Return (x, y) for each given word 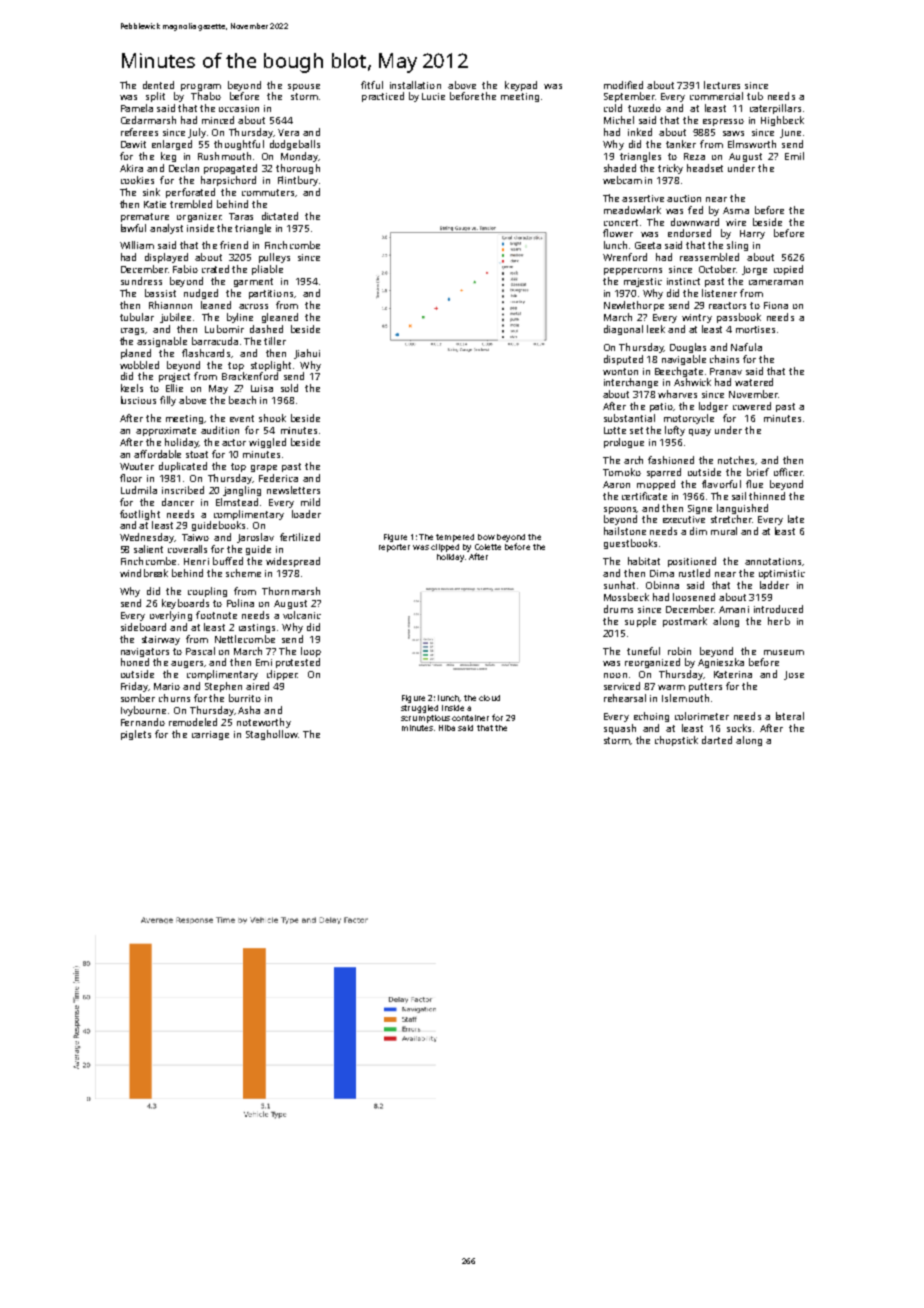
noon (615, 675)
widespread (293, 562)
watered (754, 382)
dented (158, 85)
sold (289, 388)
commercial (716, 96)
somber (138, 698)
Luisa (262, 388)
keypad (521, 86)
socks (739, 728)
